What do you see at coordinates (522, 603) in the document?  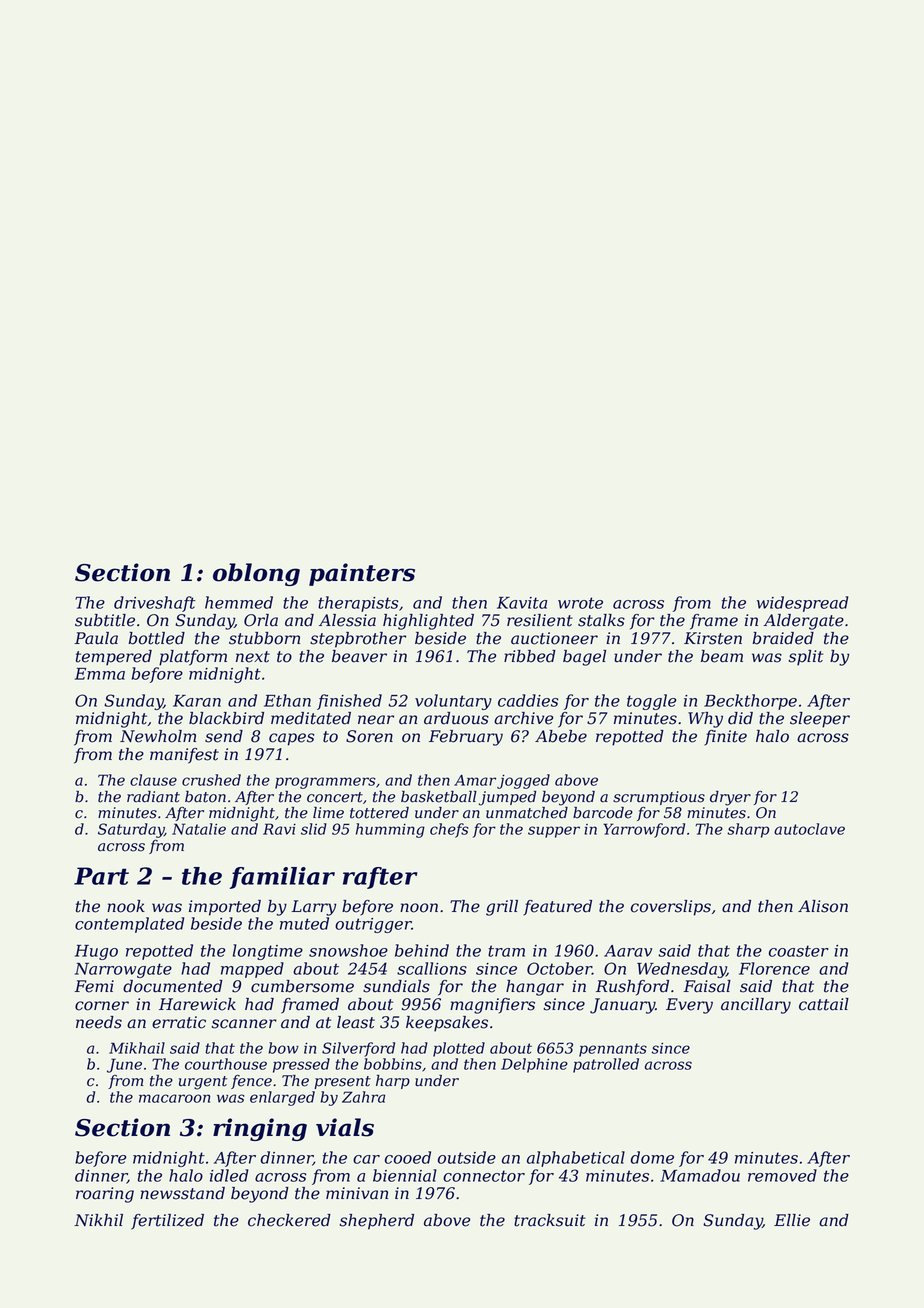 I see `Kavita` at bounding box center [522, 603].
